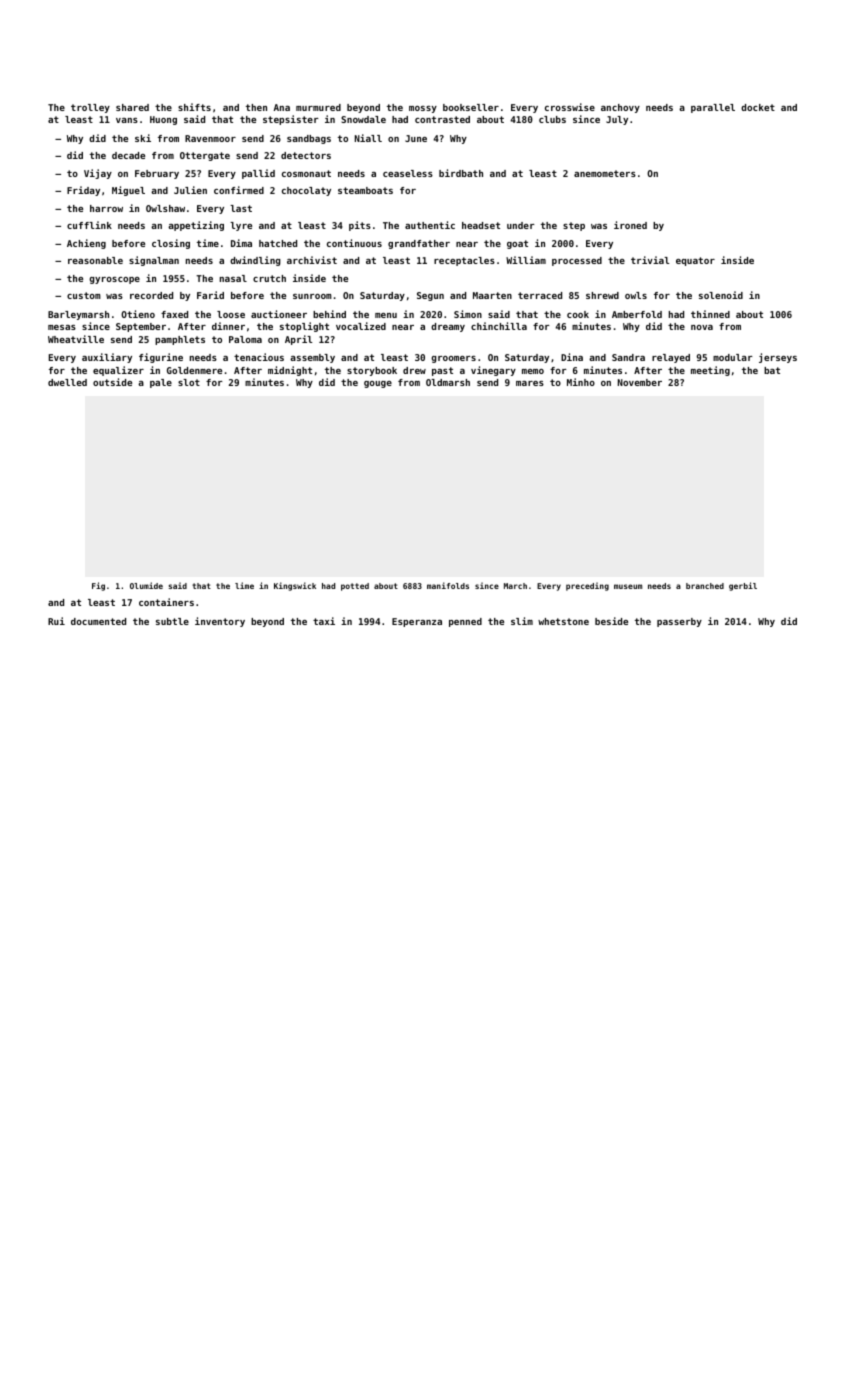  Describe the element at coordinates (679, 622) in the document. I see `passerby` at that location.
